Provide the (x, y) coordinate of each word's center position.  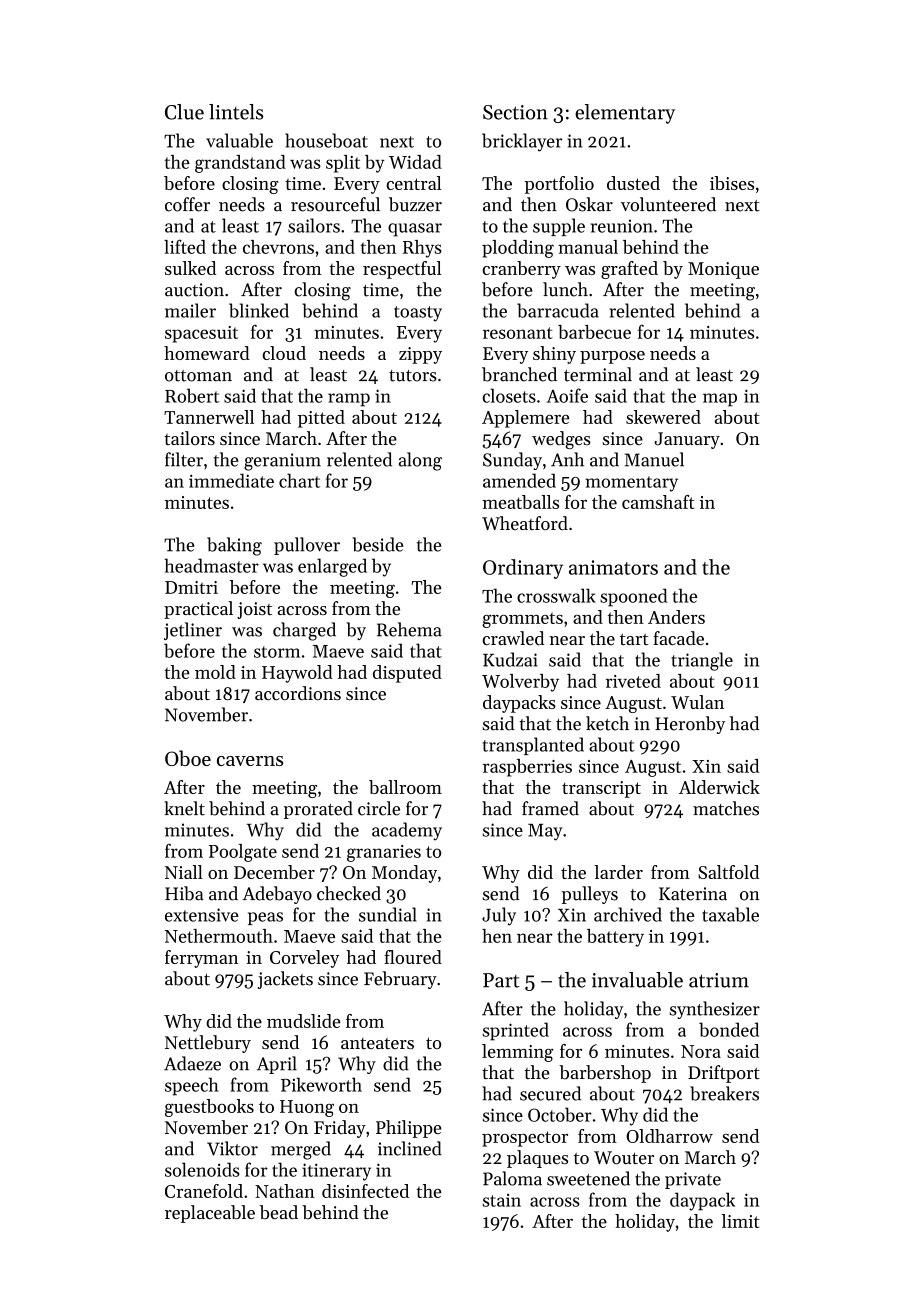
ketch (607, 723)
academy (407, 831)
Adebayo (277, 895)
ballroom (405, 787)
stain (502, 1200)
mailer (190, 310)
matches (726, 808)
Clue (184, 112)
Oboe (188, 758)
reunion (622, 226)
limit (741, 1221)
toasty (418, 314)
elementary (625, 114)
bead (279, 1212)
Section (515, 112)
